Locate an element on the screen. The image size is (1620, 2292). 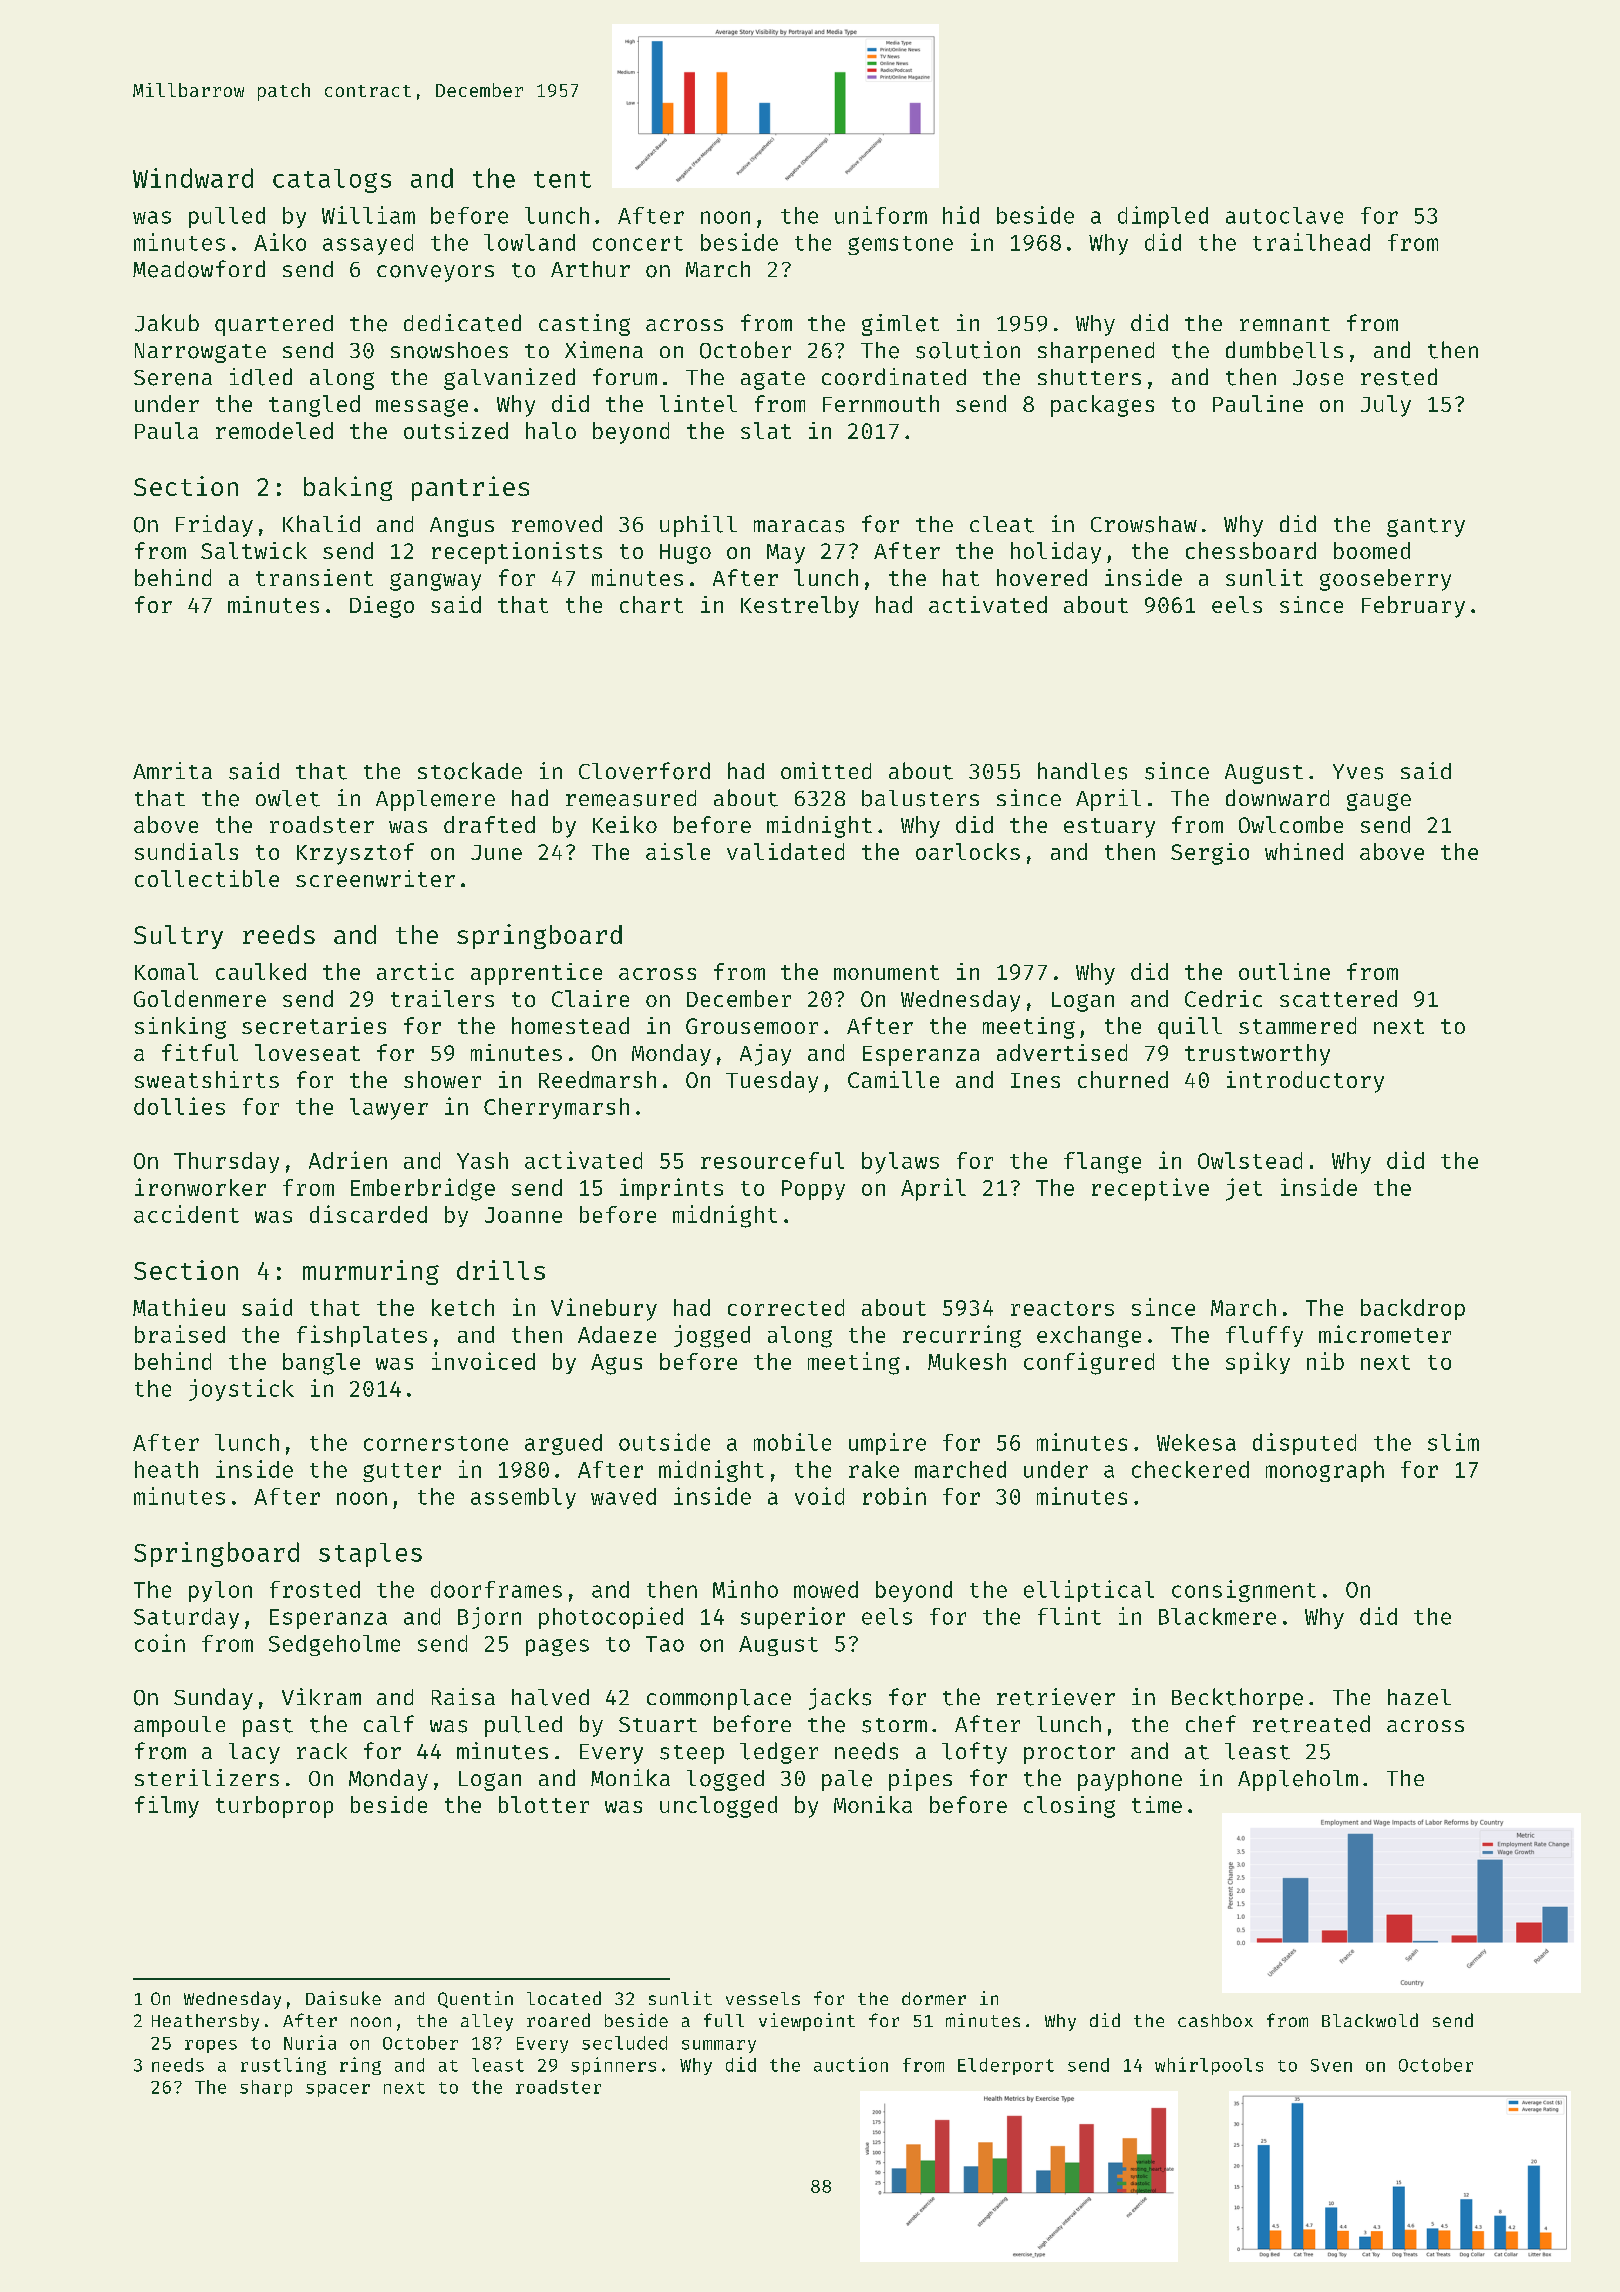
Emberbridge is located at coordinates (423, 1189).
